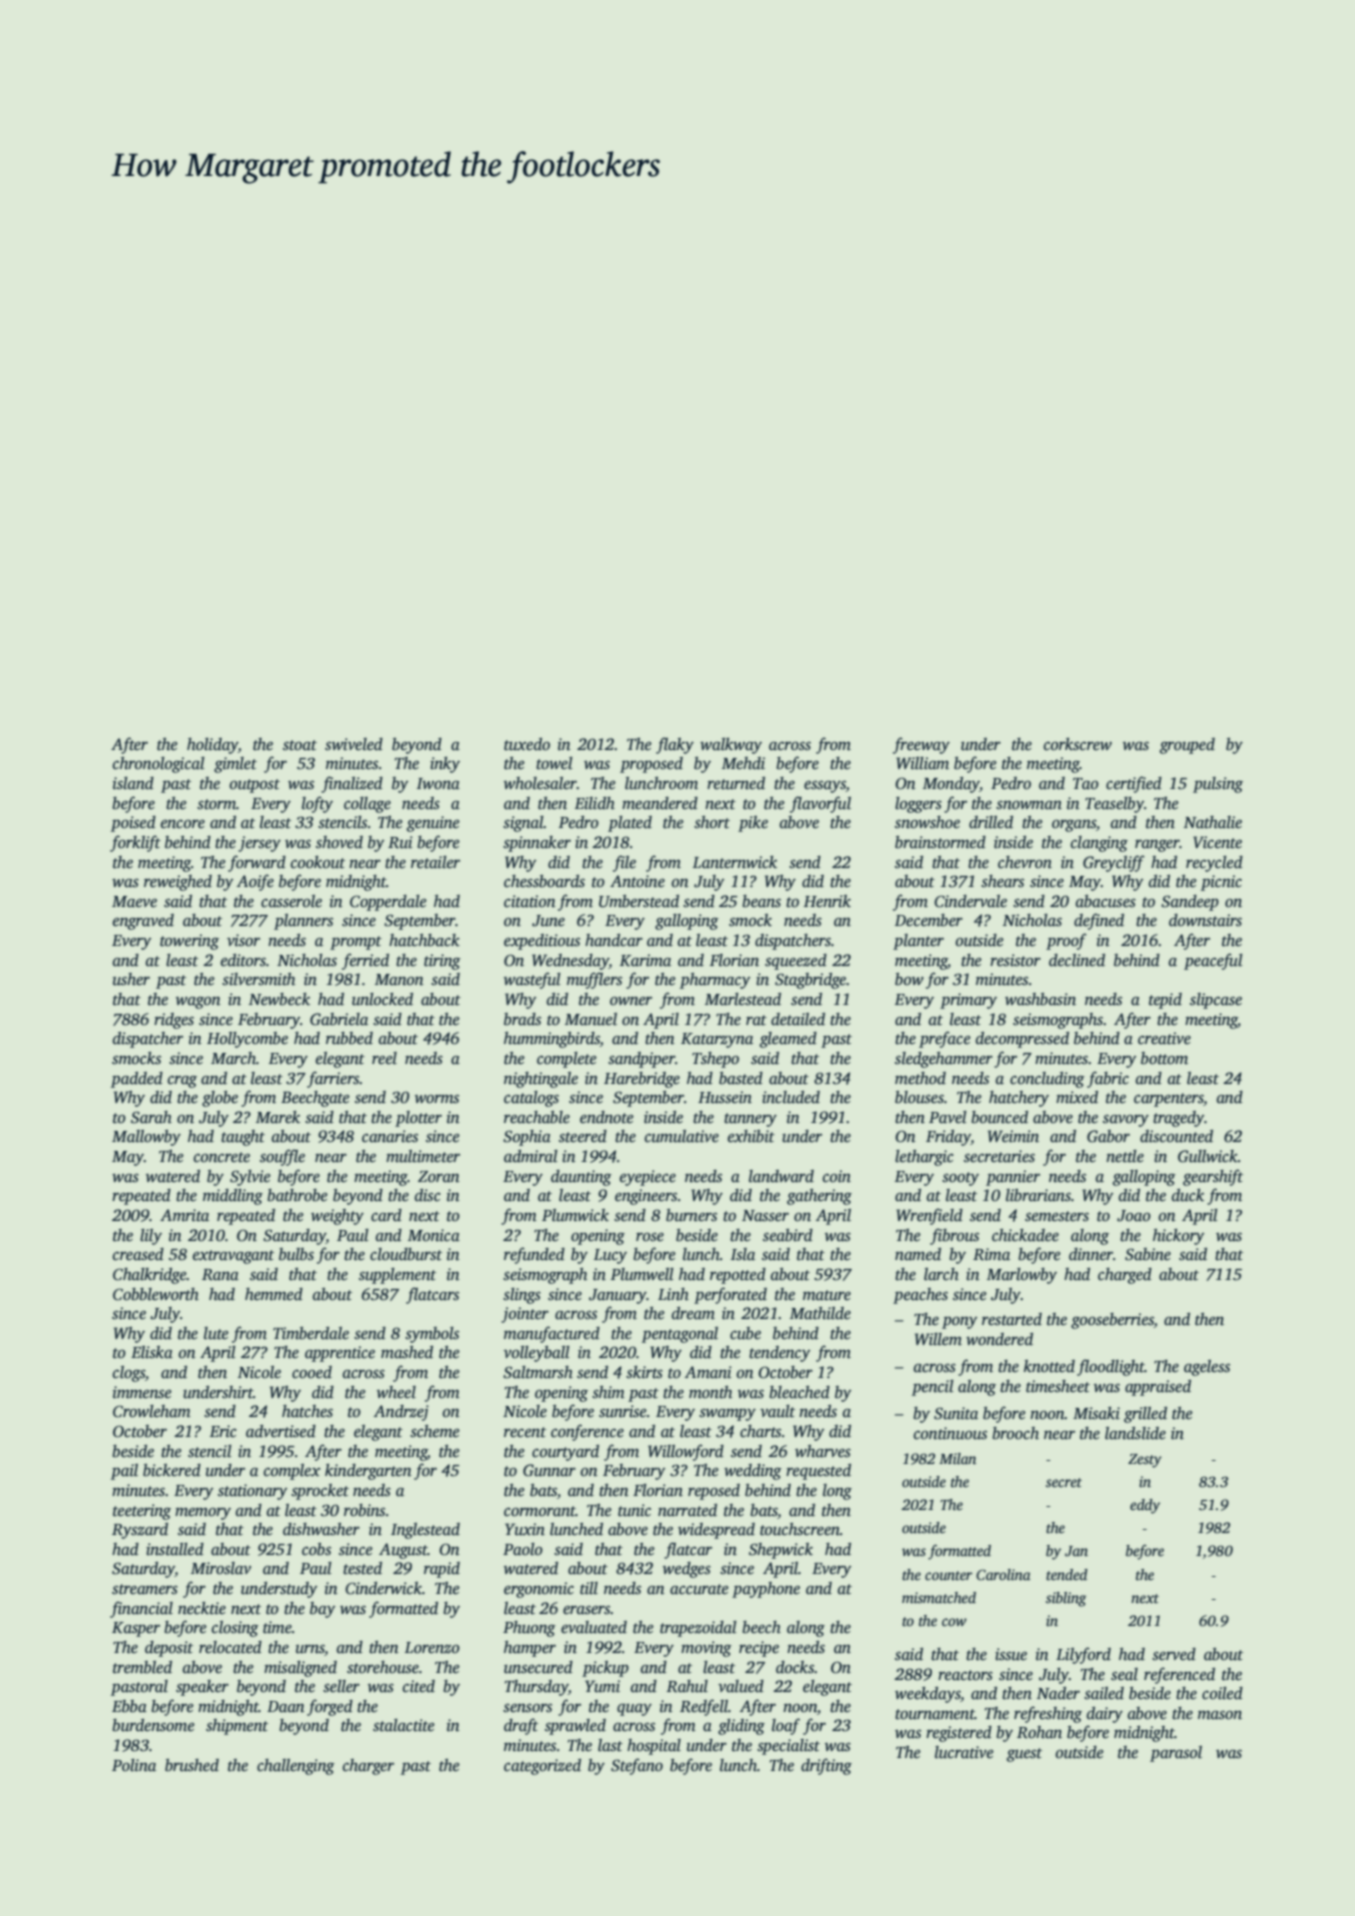 This screenshot has width=1355, height=1916. What do you see at coordinates (1187, 746) in the screenshot?
I see `grouped` at bounding box center [1187, 746].
